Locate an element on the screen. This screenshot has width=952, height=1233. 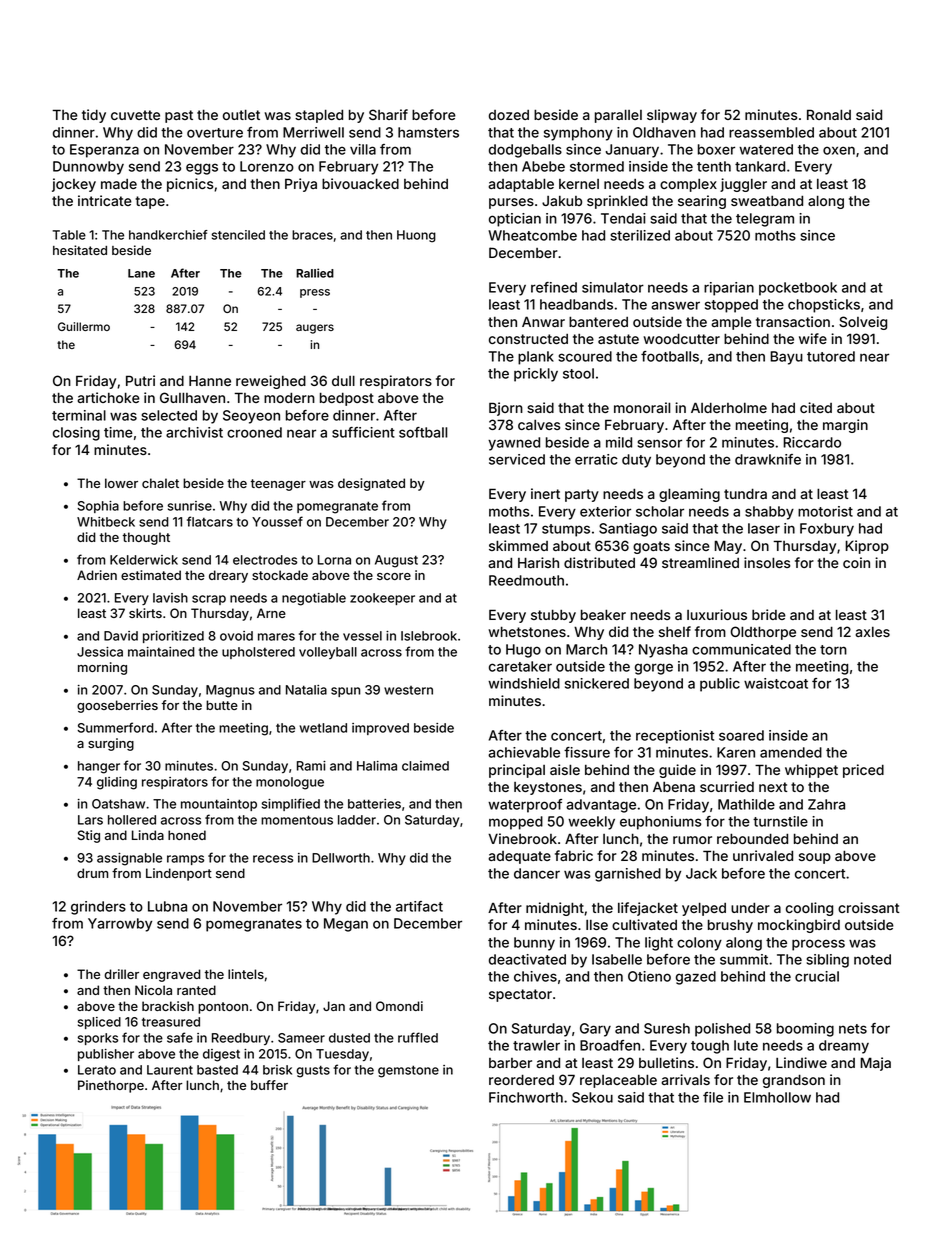
tidy is located at coordinates (94, 116).
